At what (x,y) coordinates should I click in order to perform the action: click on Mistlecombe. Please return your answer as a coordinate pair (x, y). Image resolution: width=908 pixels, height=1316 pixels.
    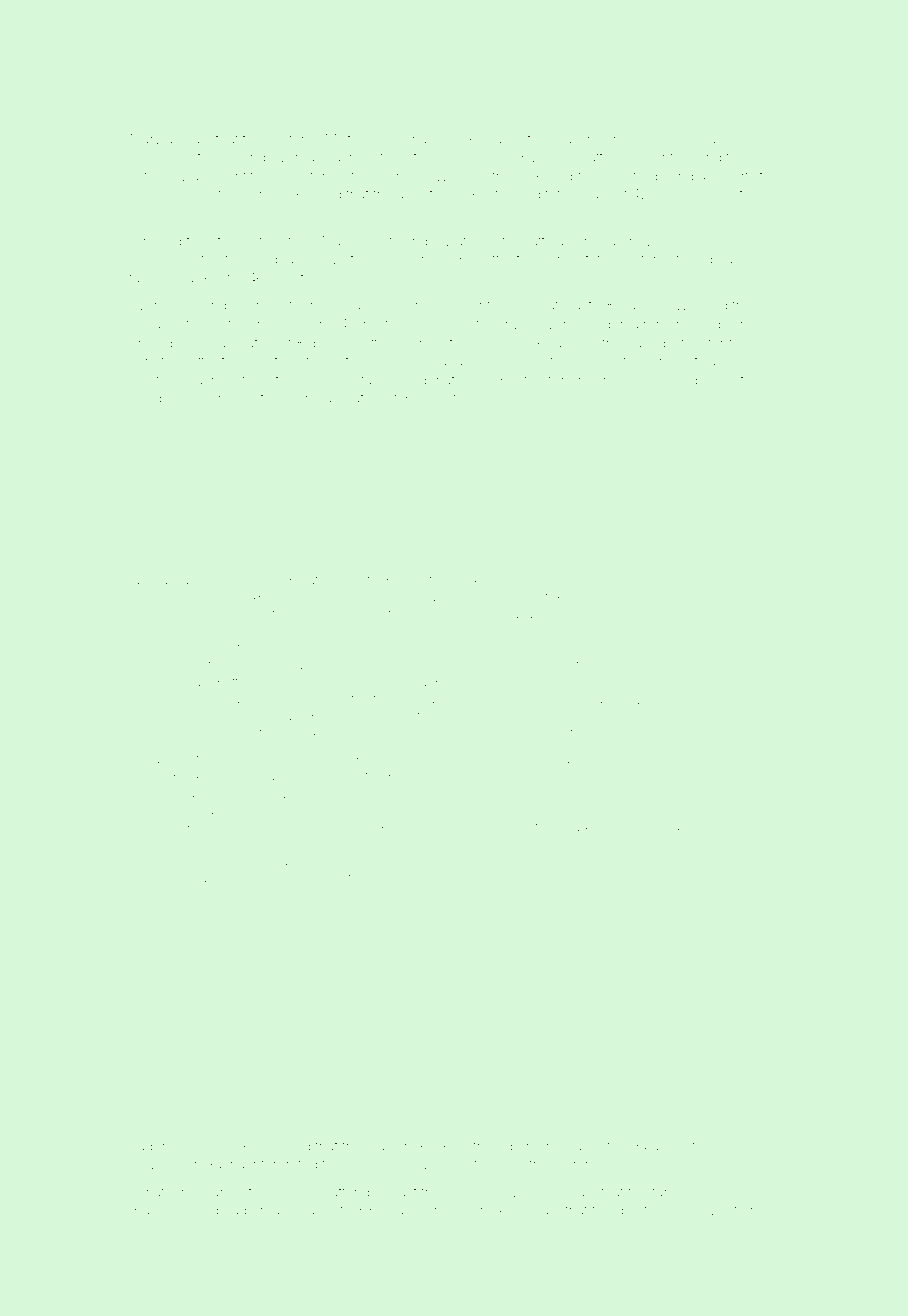
    Looking at the image, I should click on (366, 138).
